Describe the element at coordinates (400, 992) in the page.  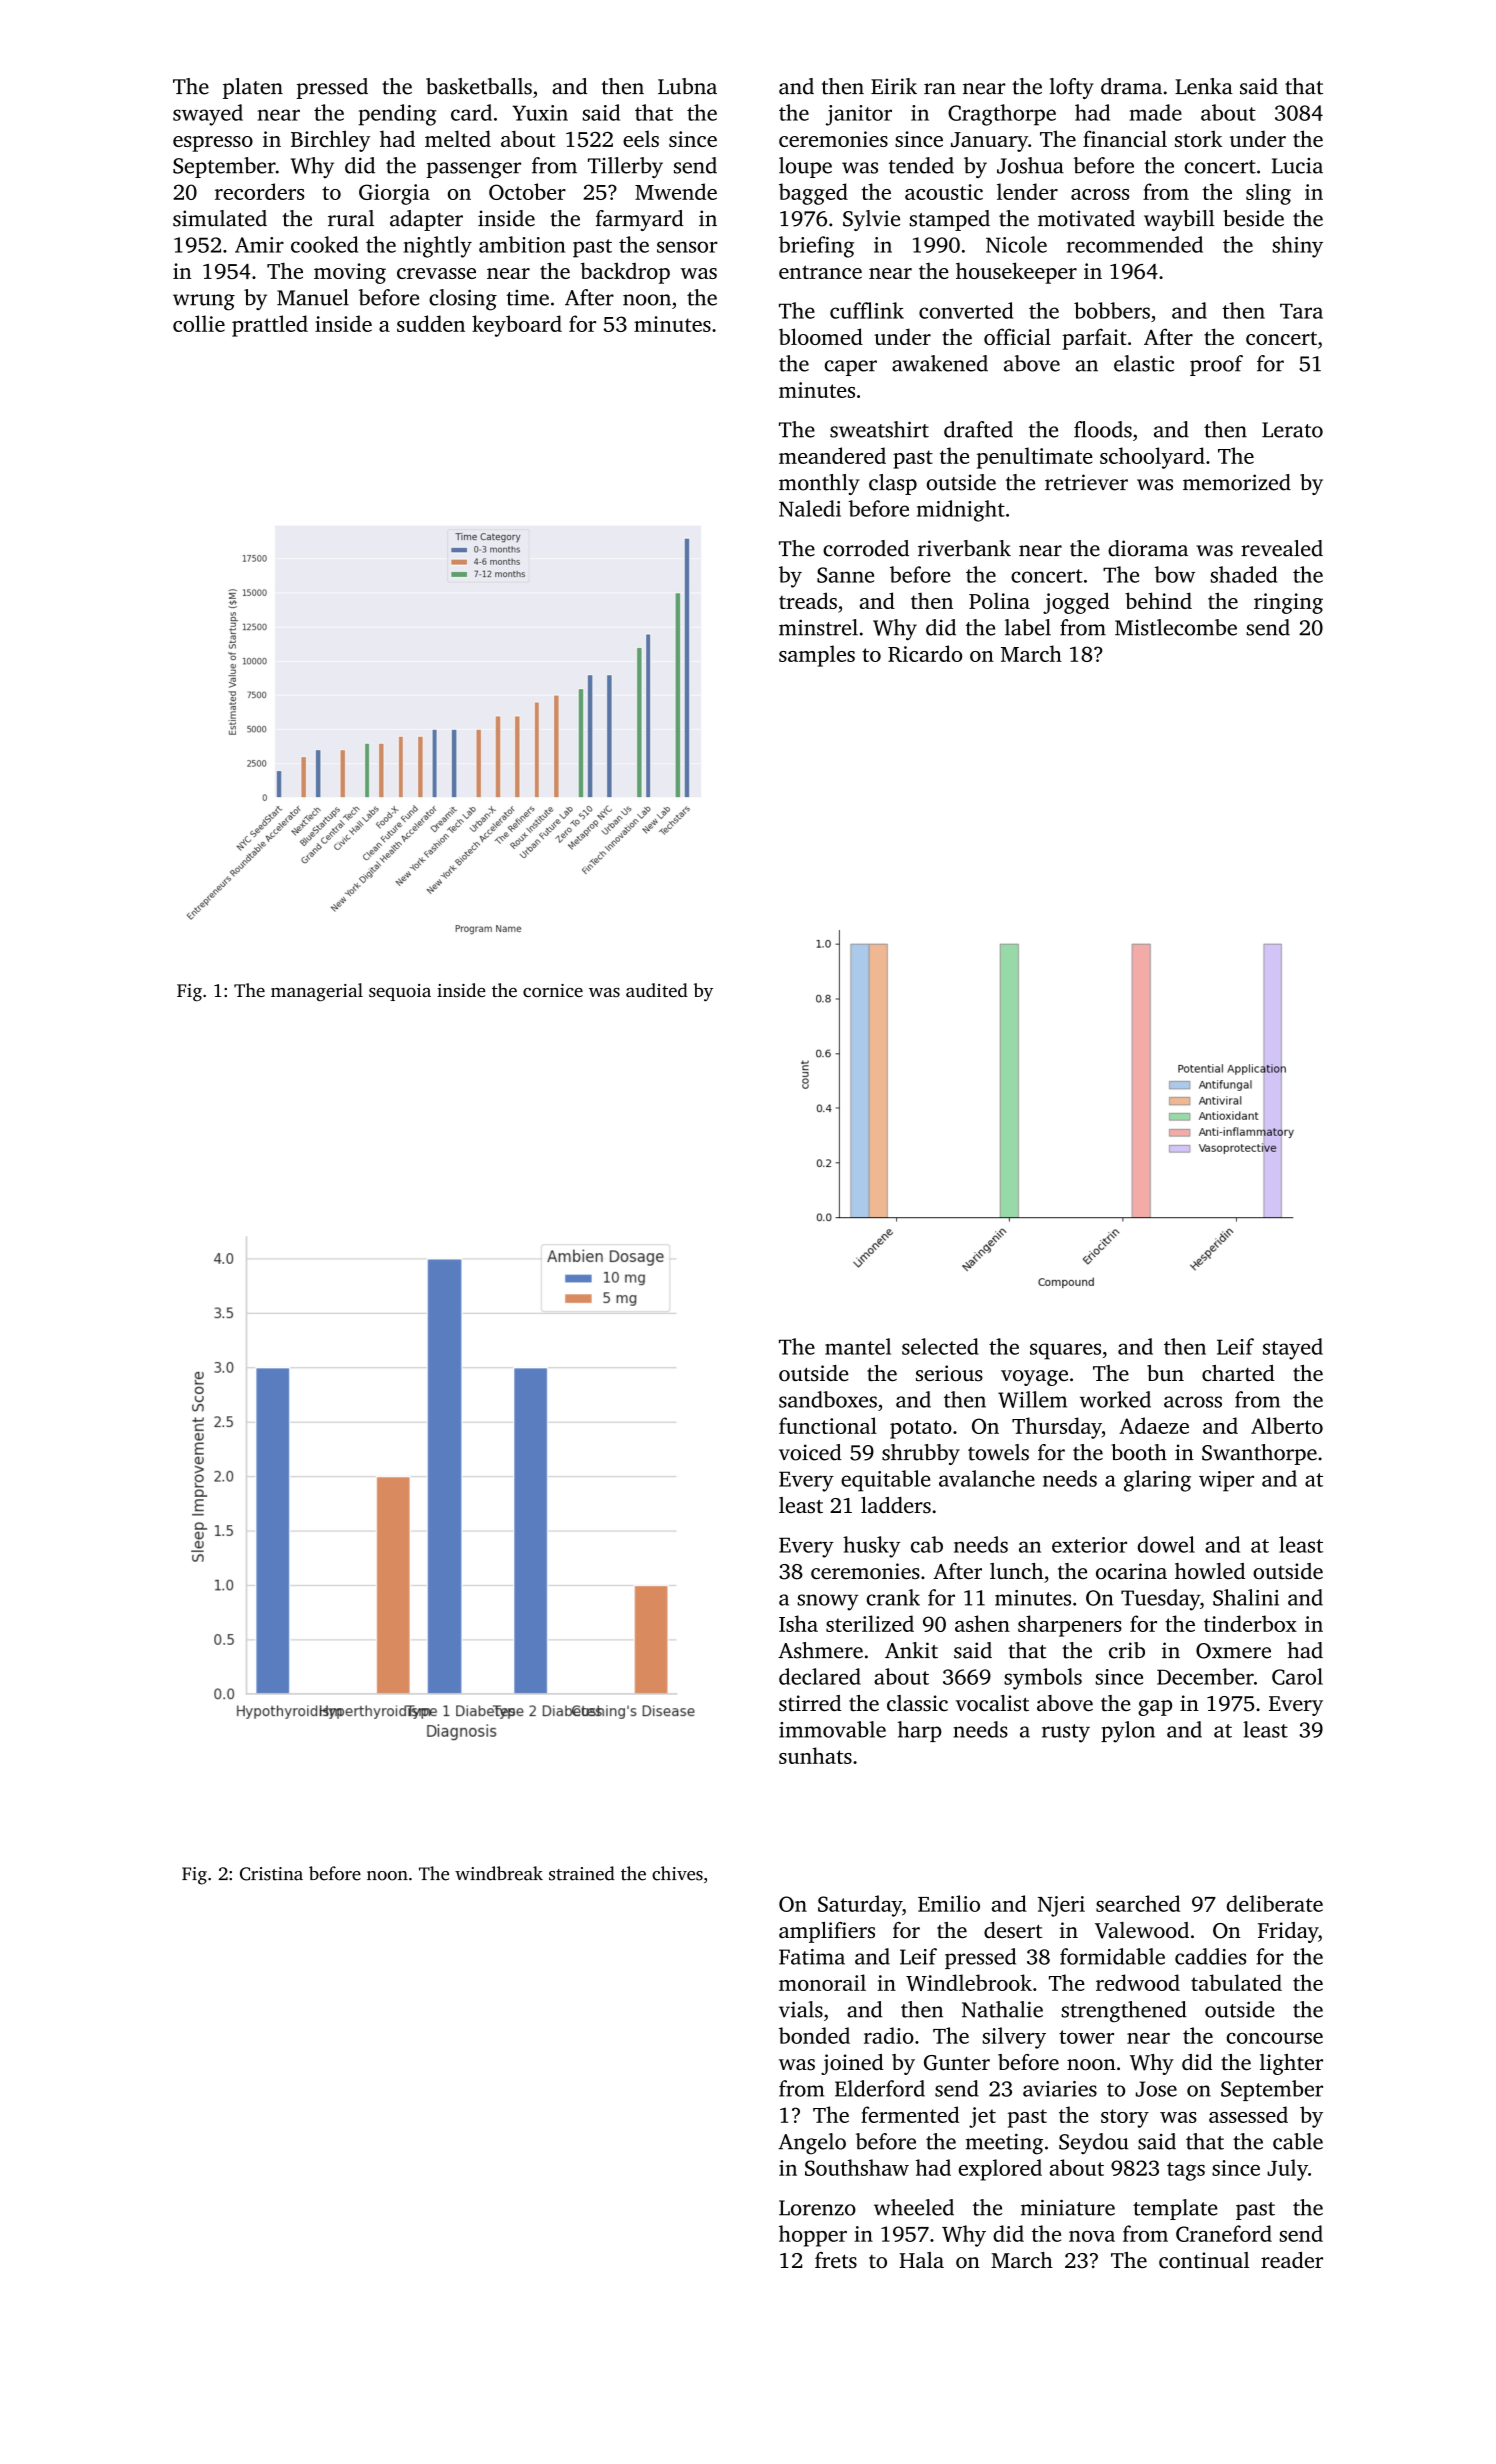
I see `sequoia` at that location.
